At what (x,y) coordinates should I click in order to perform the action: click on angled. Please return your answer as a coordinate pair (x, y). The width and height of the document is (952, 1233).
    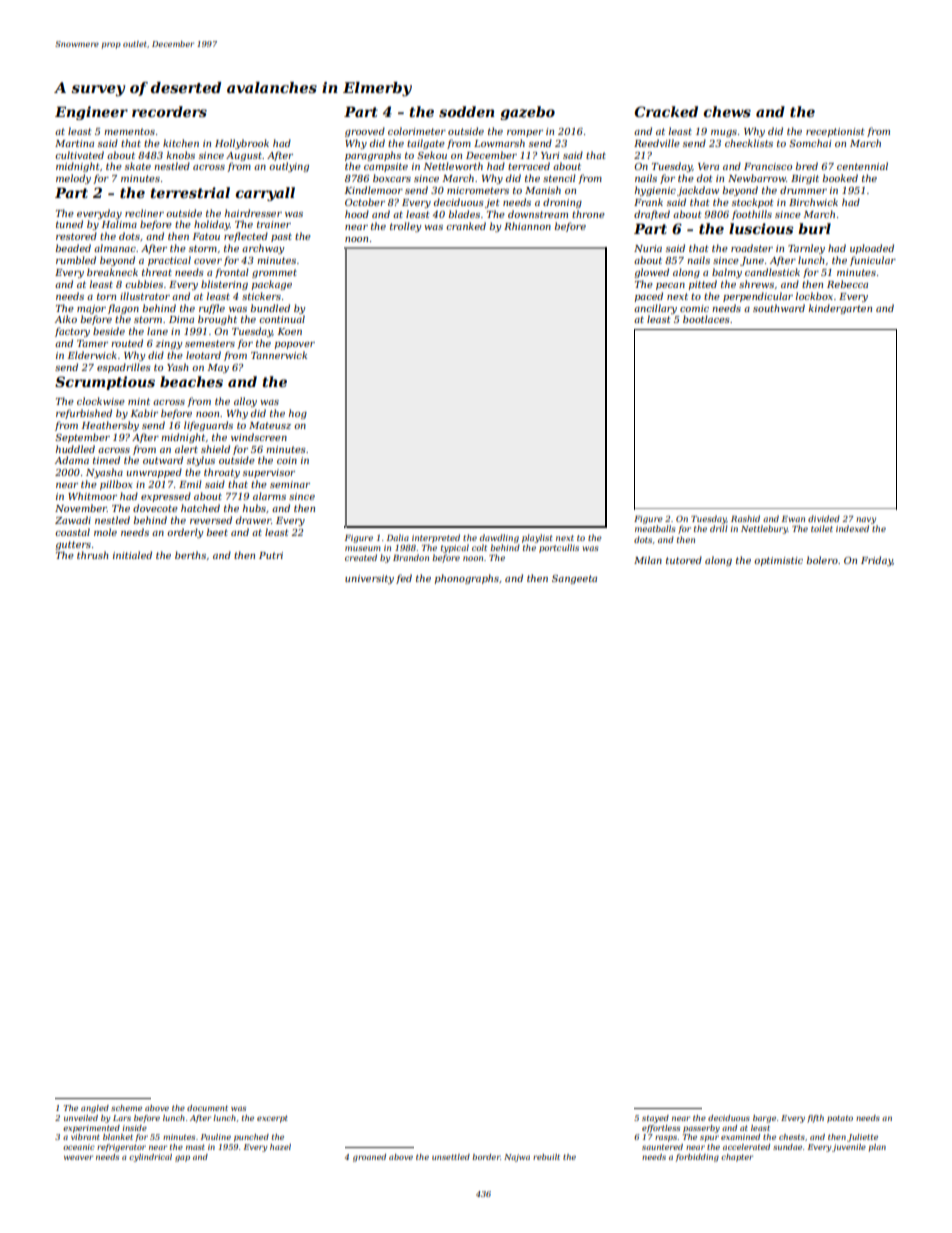
    Looking at the image, I should click on (95, 1109).
